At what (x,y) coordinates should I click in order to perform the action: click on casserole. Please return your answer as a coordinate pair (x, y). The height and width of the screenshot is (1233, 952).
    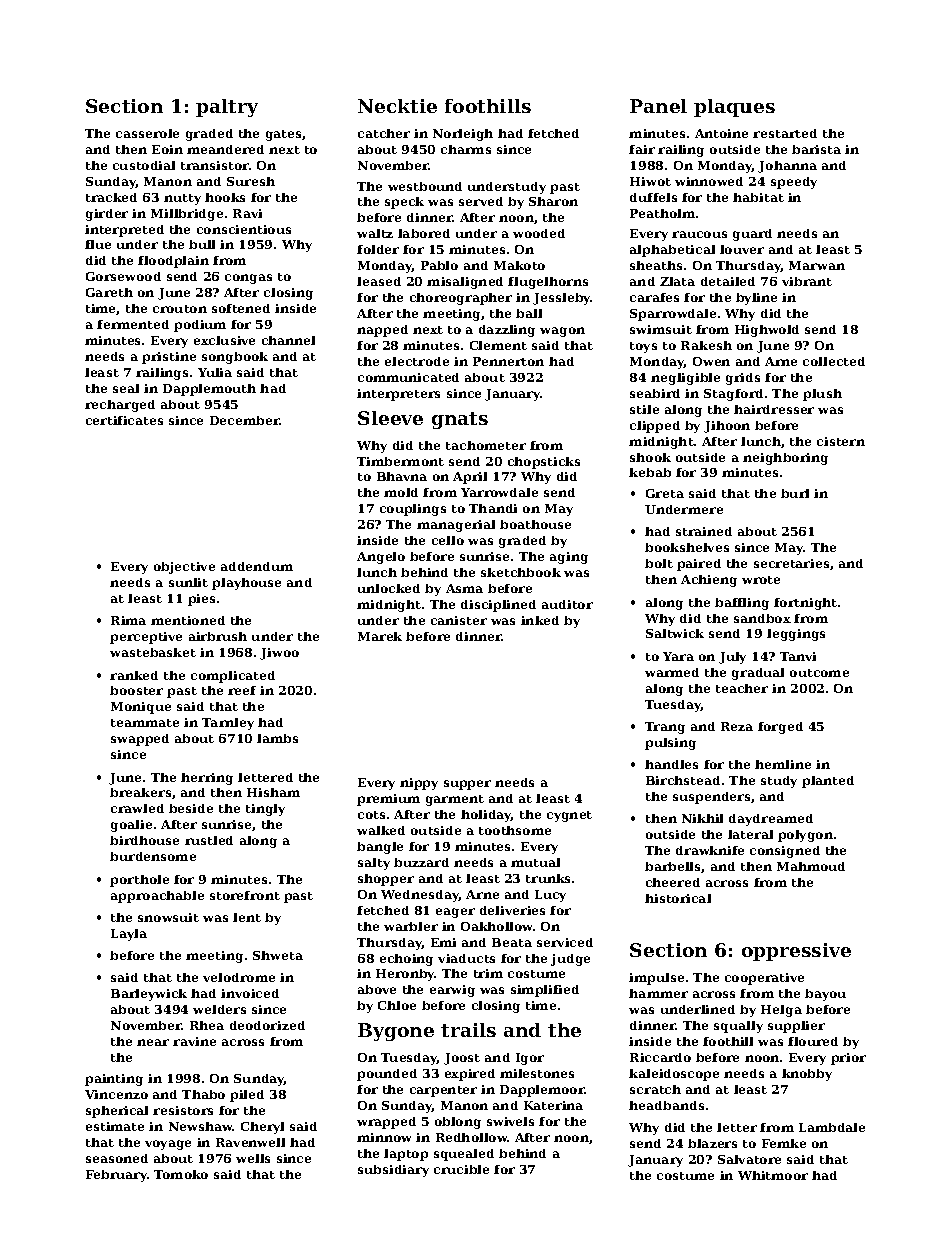
    Looking at the image, I should click on (147, 133).
